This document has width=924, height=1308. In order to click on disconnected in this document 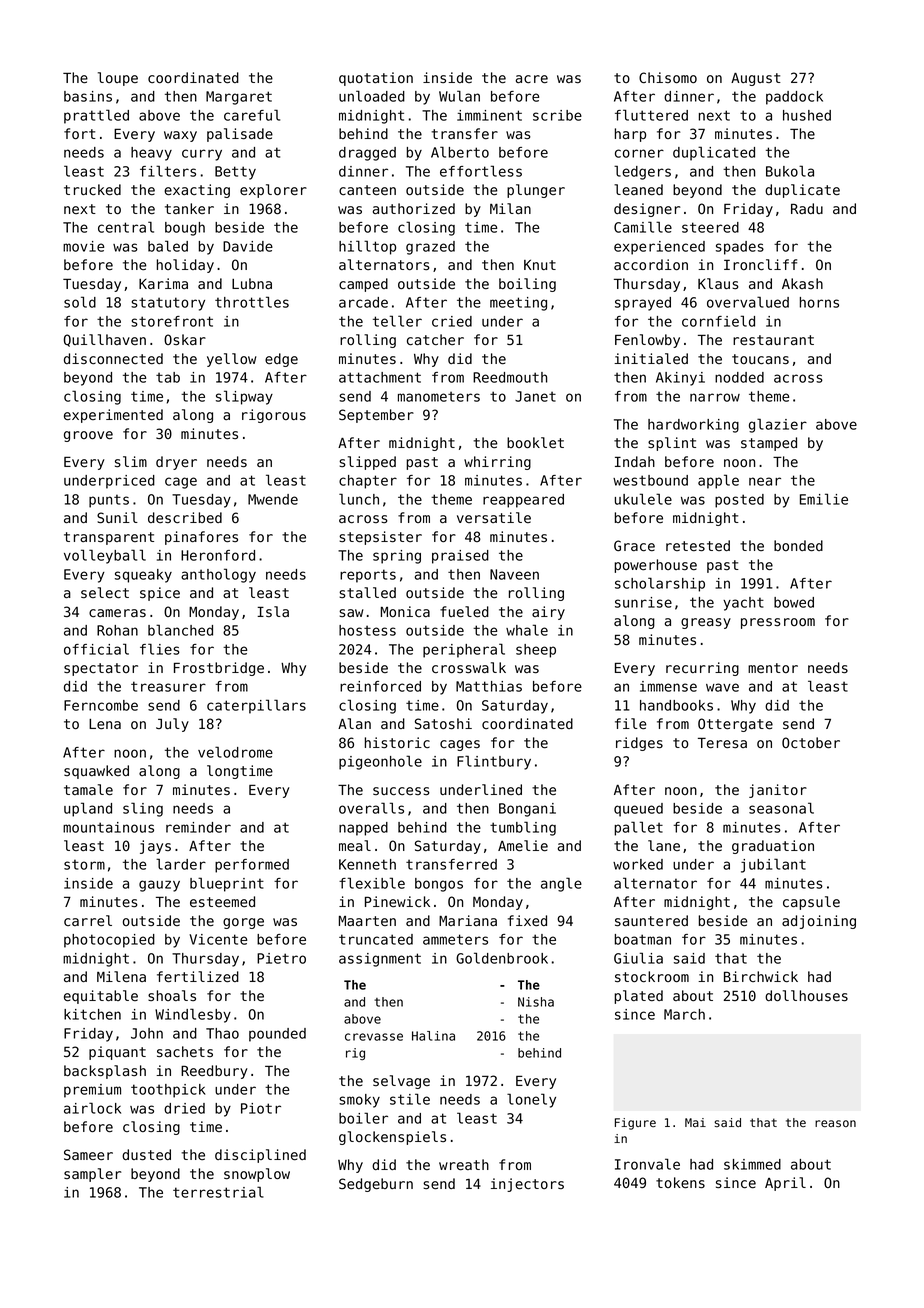, I will do `click(113, 359)`.
